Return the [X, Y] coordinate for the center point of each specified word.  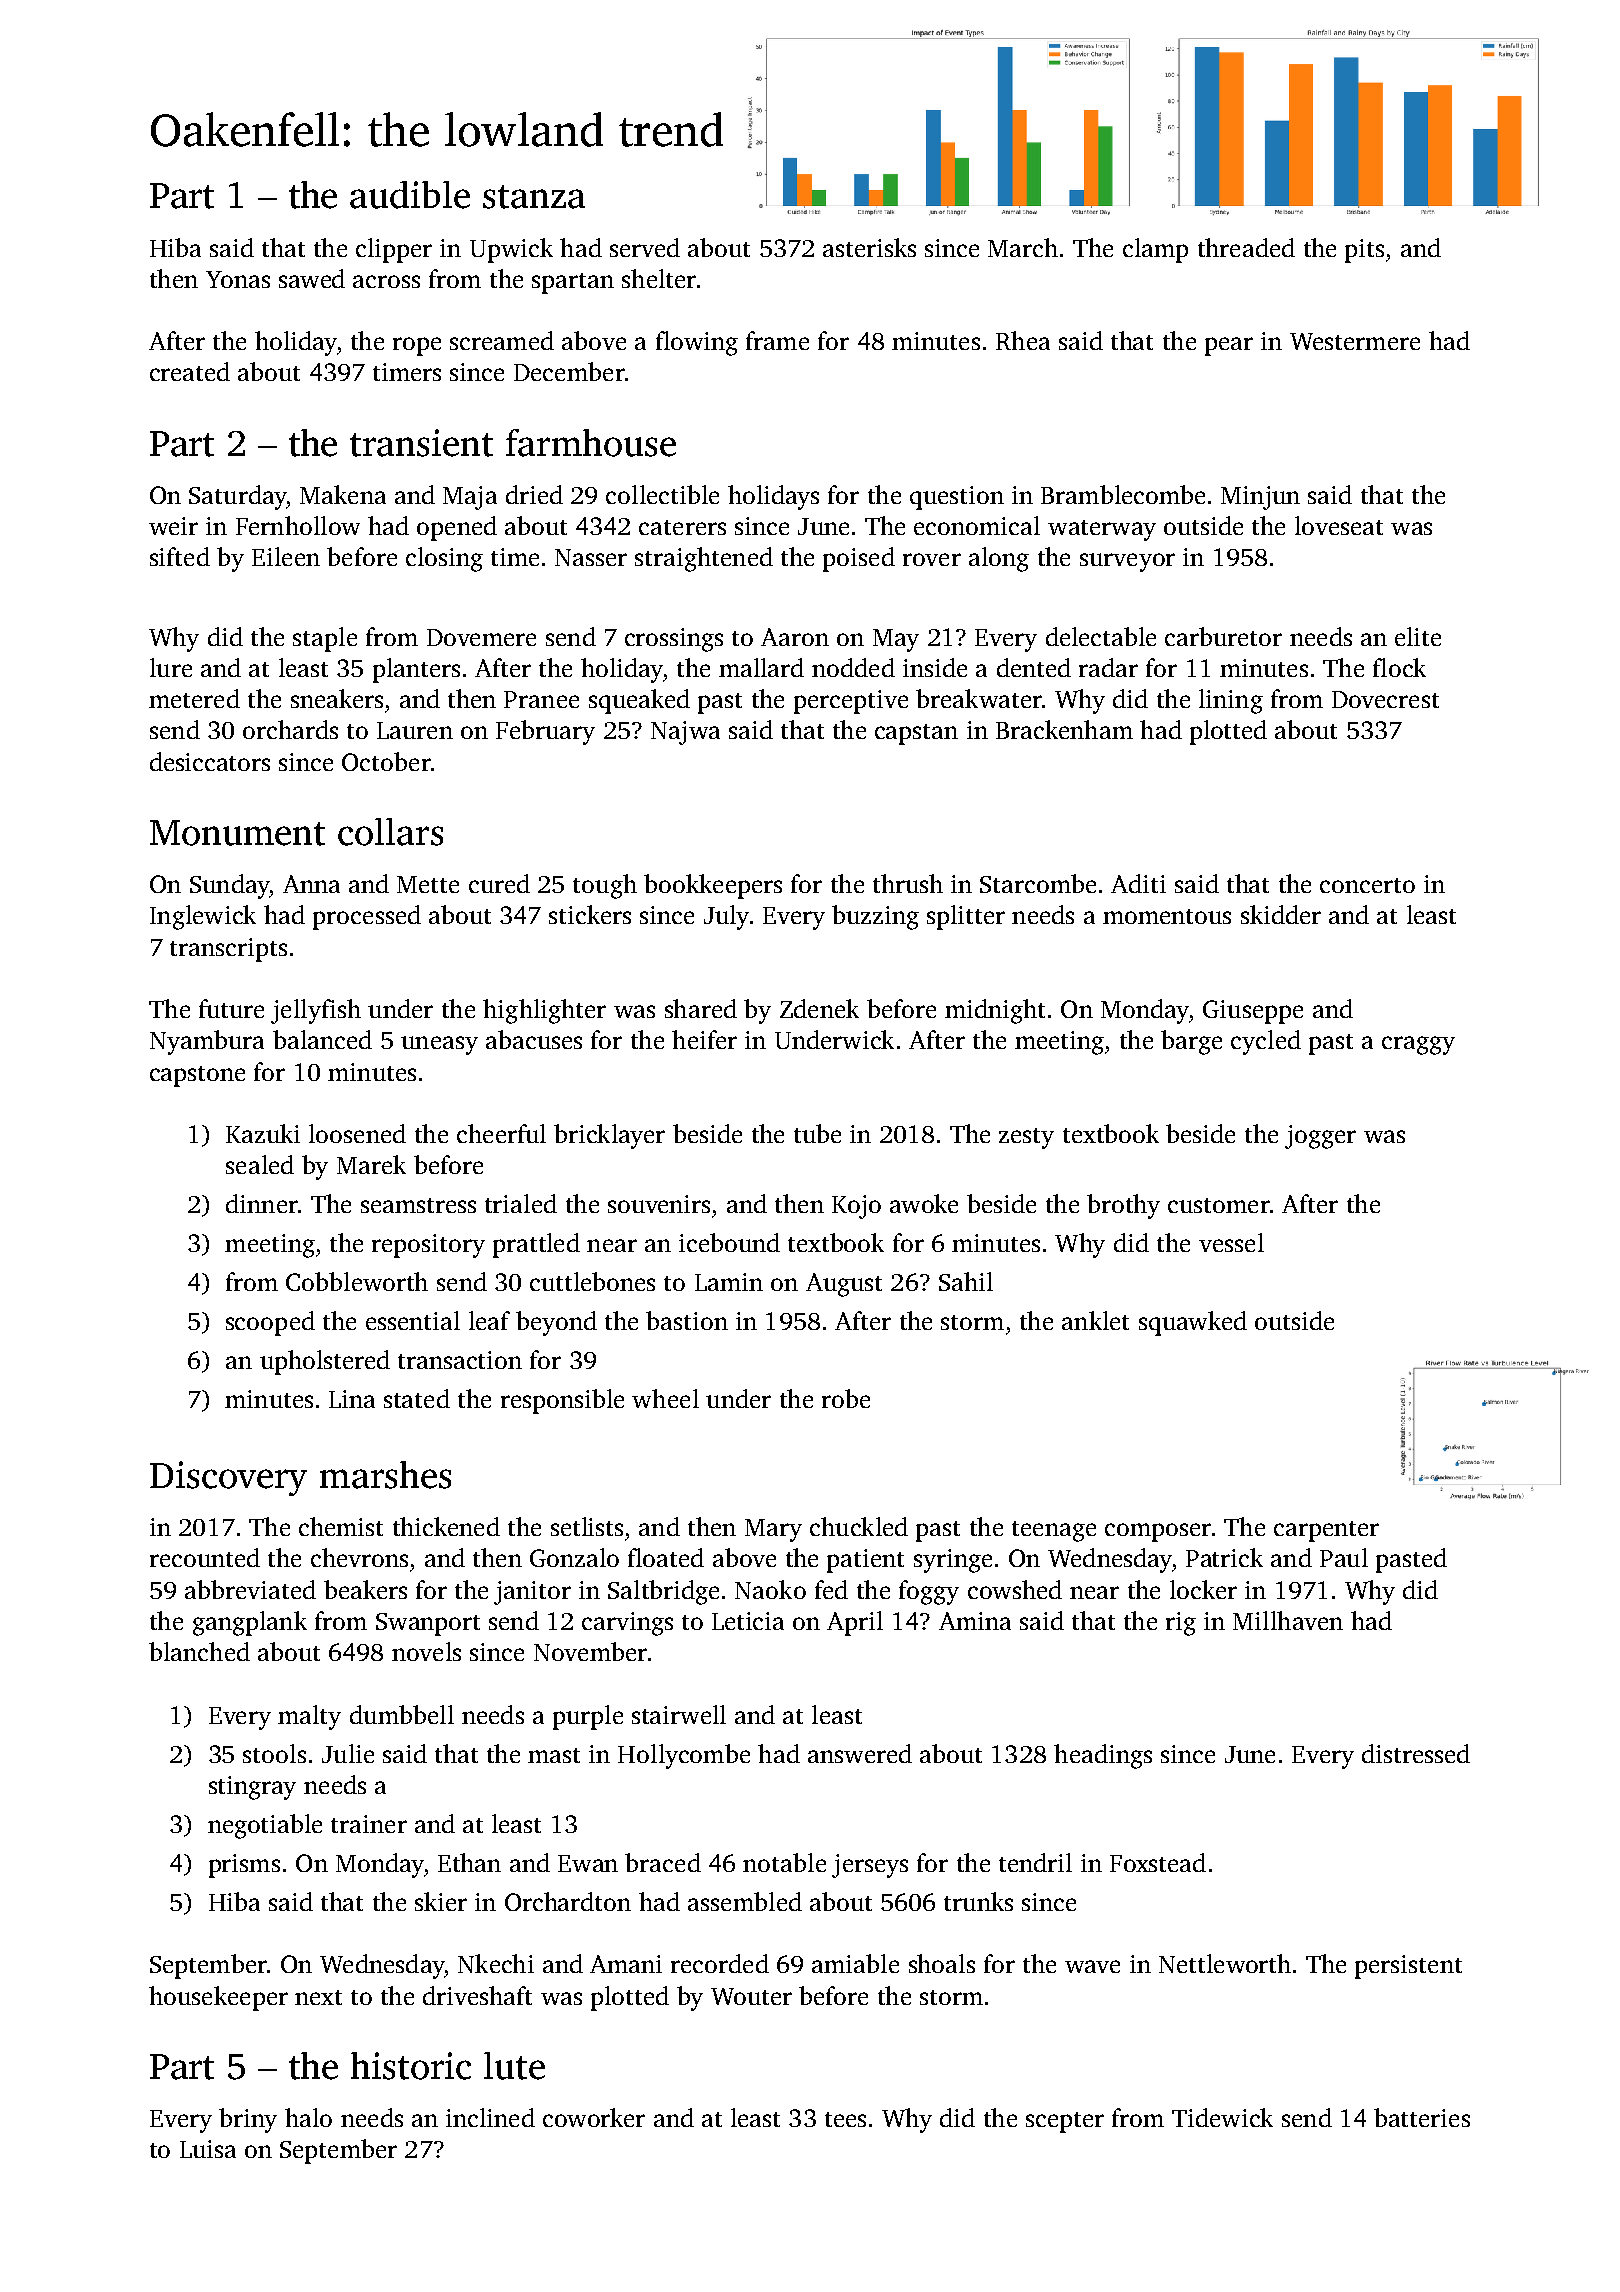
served [645, 247]
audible [410, 195]
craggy [1418, 1045]
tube [817, 1133]
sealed [260, 1164]
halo [308, 2117]
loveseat [1339, 525]
